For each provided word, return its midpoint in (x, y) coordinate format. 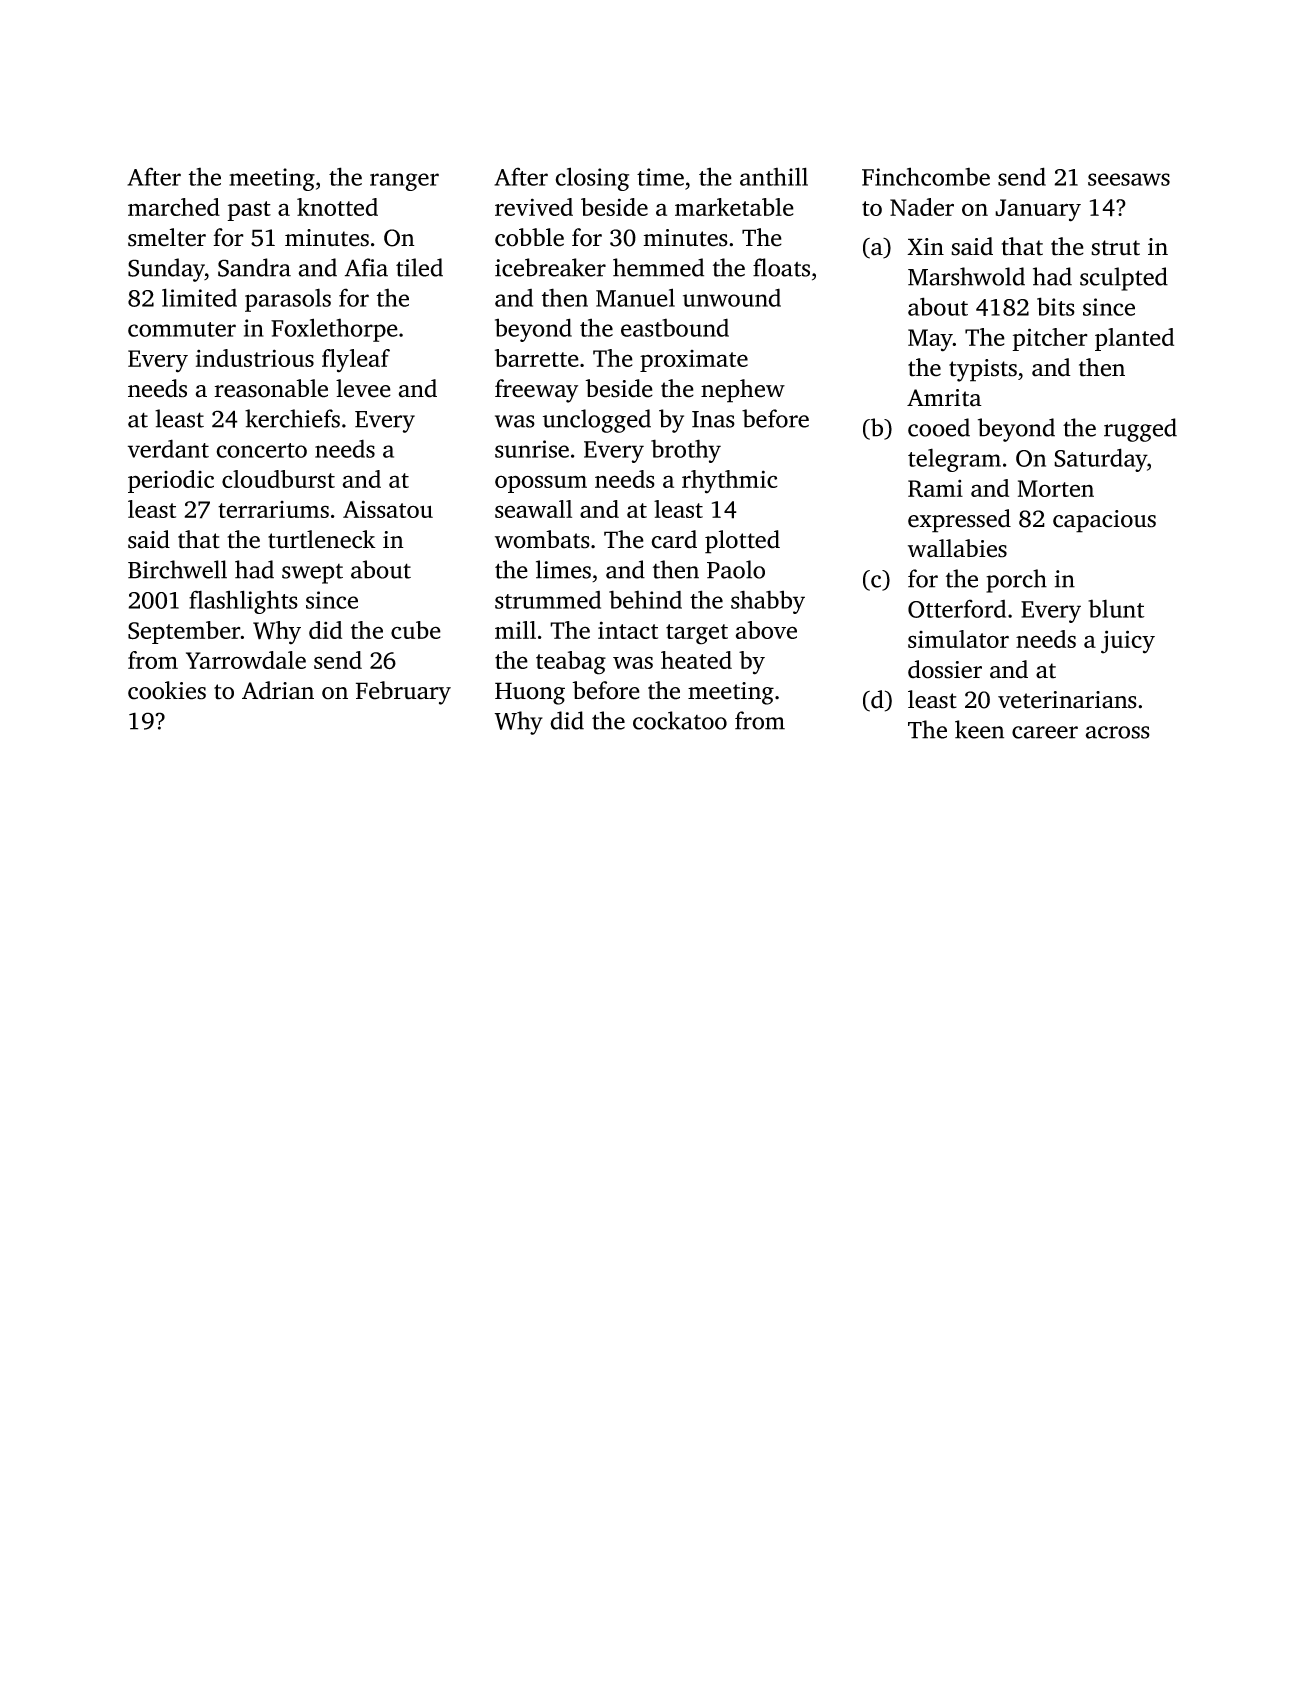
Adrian (278, 690)
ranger (404, 182)
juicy (1128, 642)
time (660, 177)
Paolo (736, 569)
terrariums (273, 509)
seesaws (1129, 179)
